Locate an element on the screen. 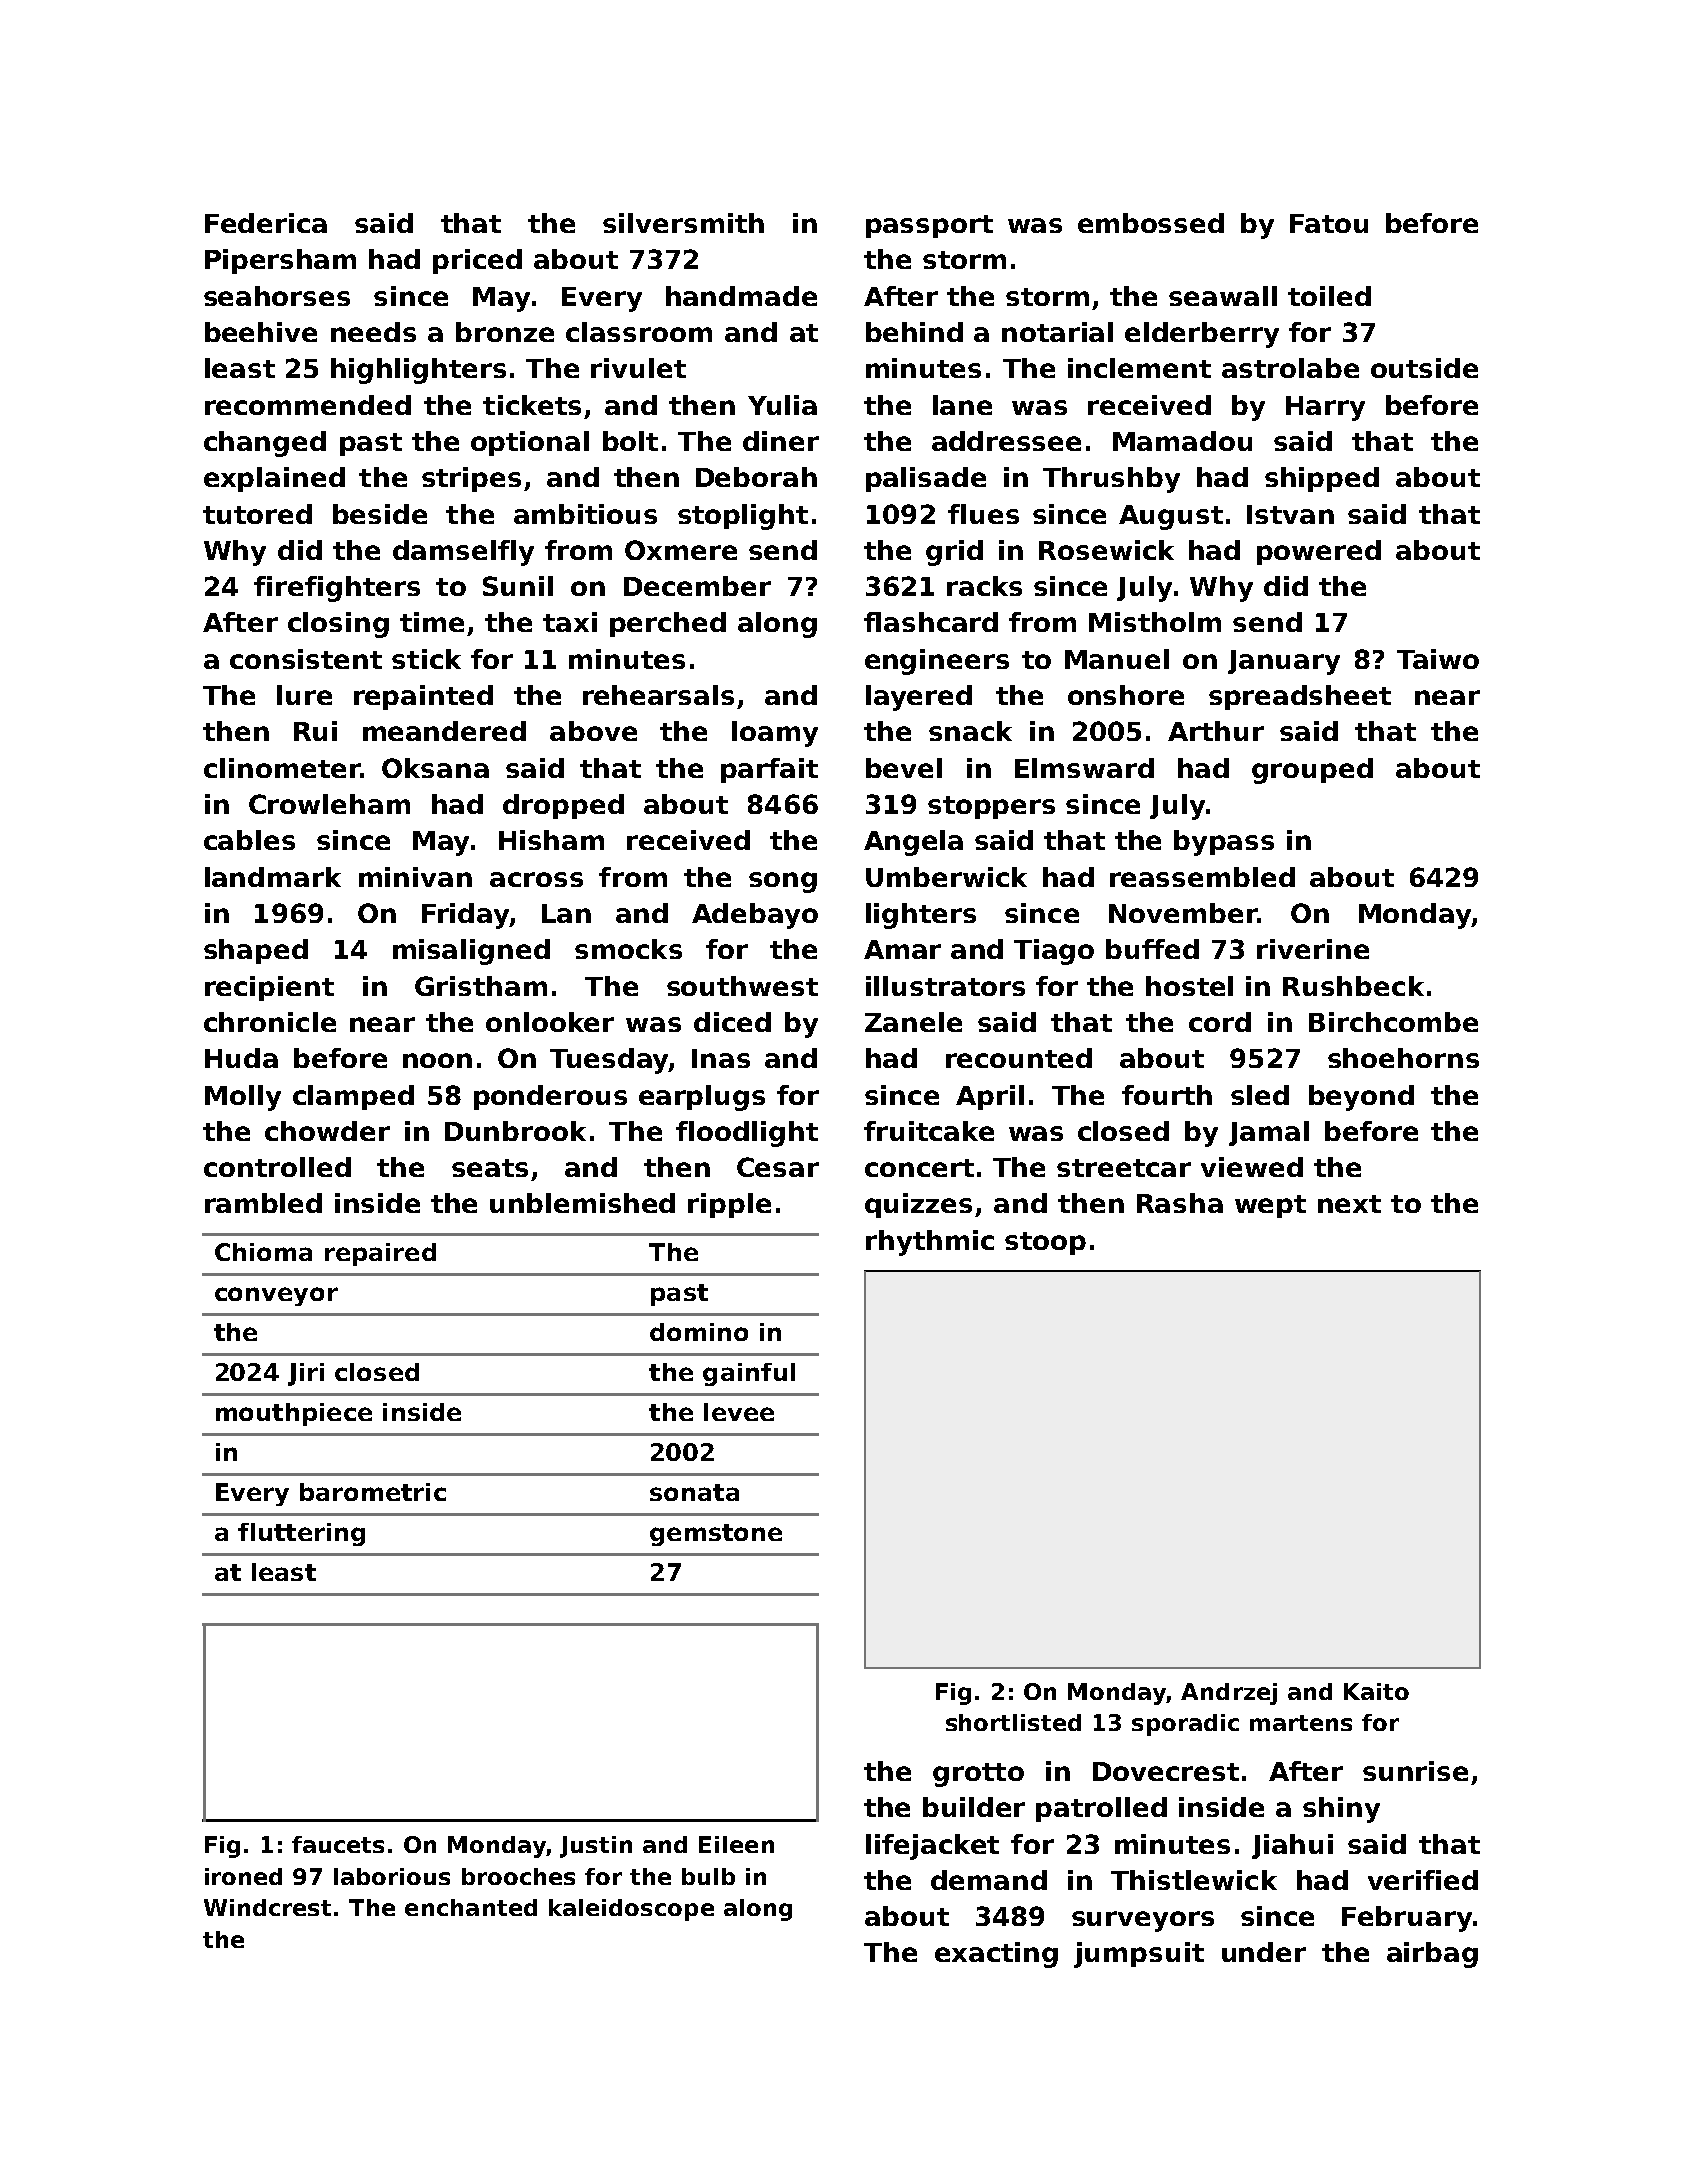 The width and height of the screenshot is (1683, 2178). Federica is located at coordinates (266, 223).
